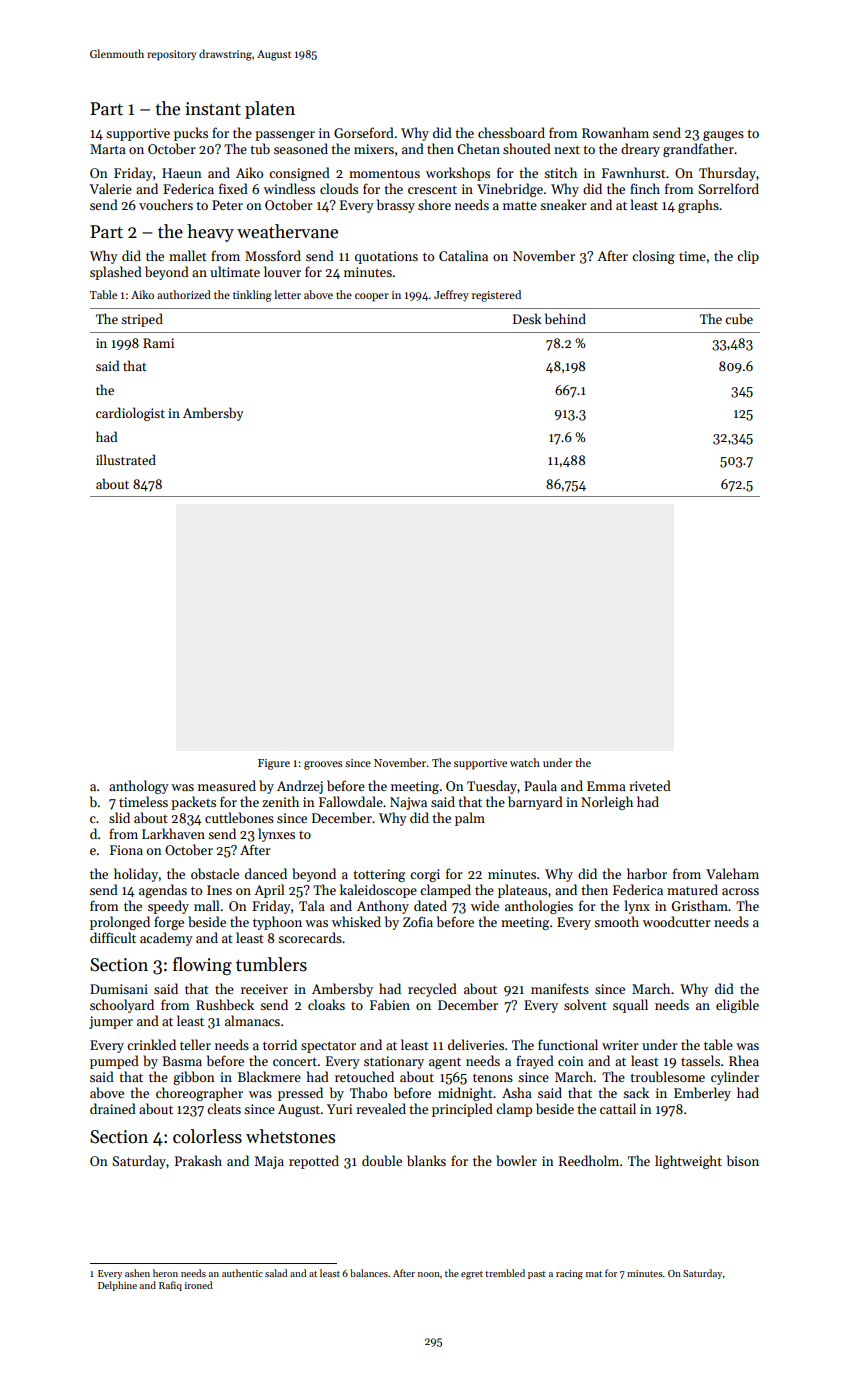  What do you see at coordinates (170, 1286) in the image?
I see `Rafiq` at bounding box center [170, 1286].
